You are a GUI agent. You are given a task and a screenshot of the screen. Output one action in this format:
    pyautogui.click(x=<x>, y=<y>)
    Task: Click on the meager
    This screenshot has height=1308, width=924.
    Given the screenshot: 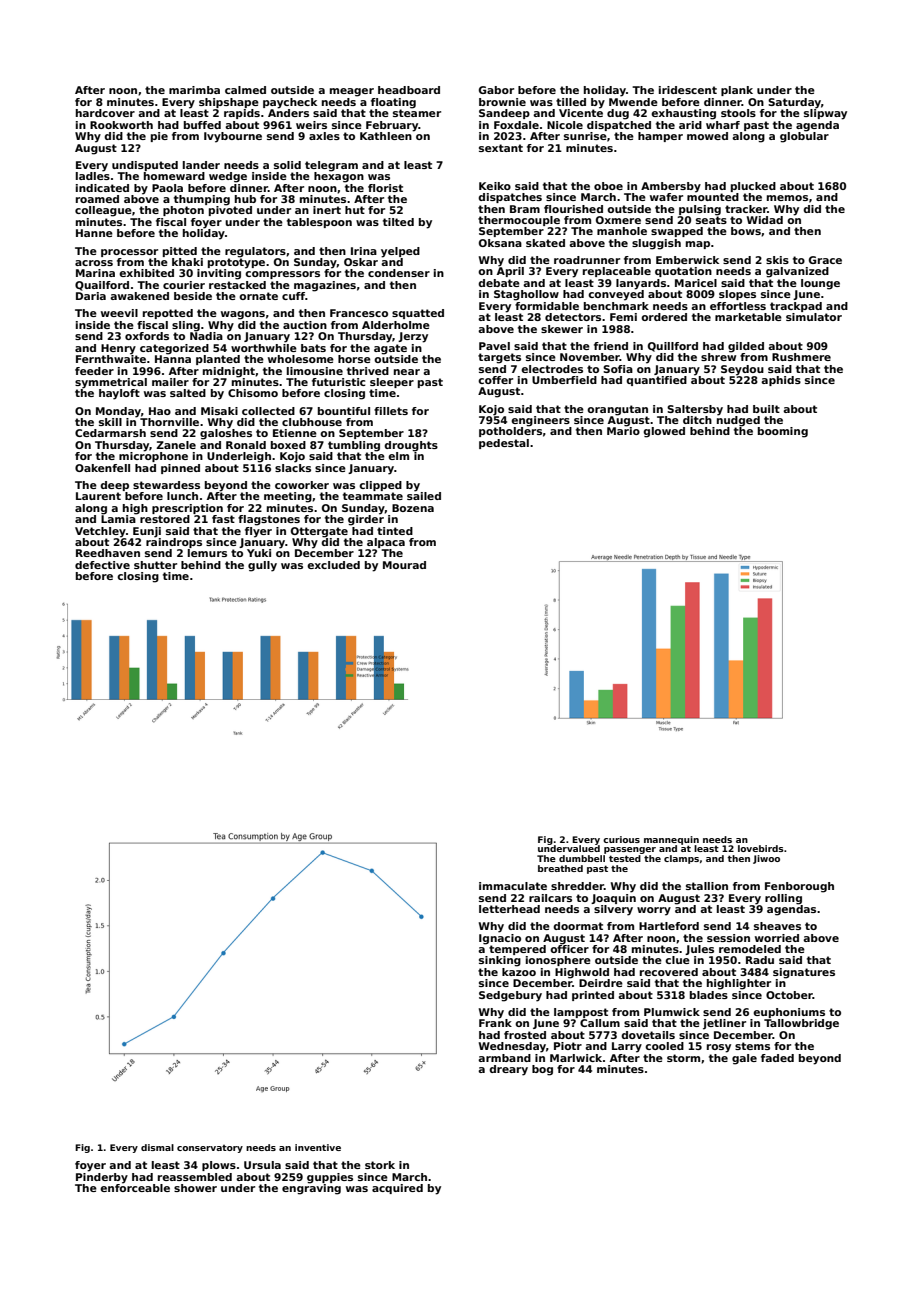 What is the action you would take?
    pyautogui.click(x=352, y=92)
